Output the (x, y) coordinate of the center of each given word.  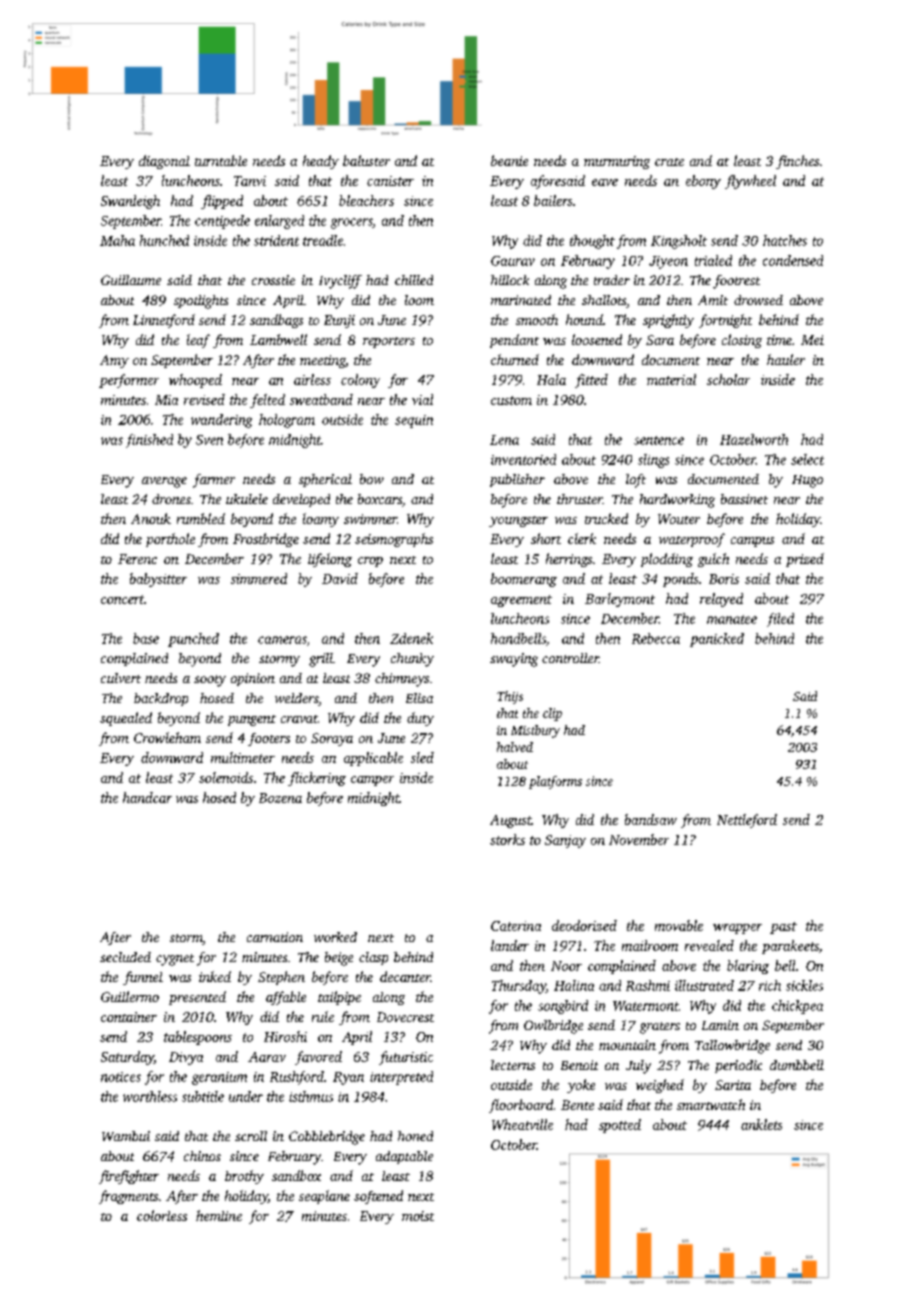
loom (419, 300)
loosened (597, 339)
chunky (412, 660)
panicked (717, 640)
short (546, 538)
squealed (126, 719)
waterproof (692, 540)
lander (510, 945)
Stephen (281, 978)
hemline (219, 1215)
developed (301, 500)
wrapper (737, 929)
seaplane (324, 1197)
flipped (222, 202)
